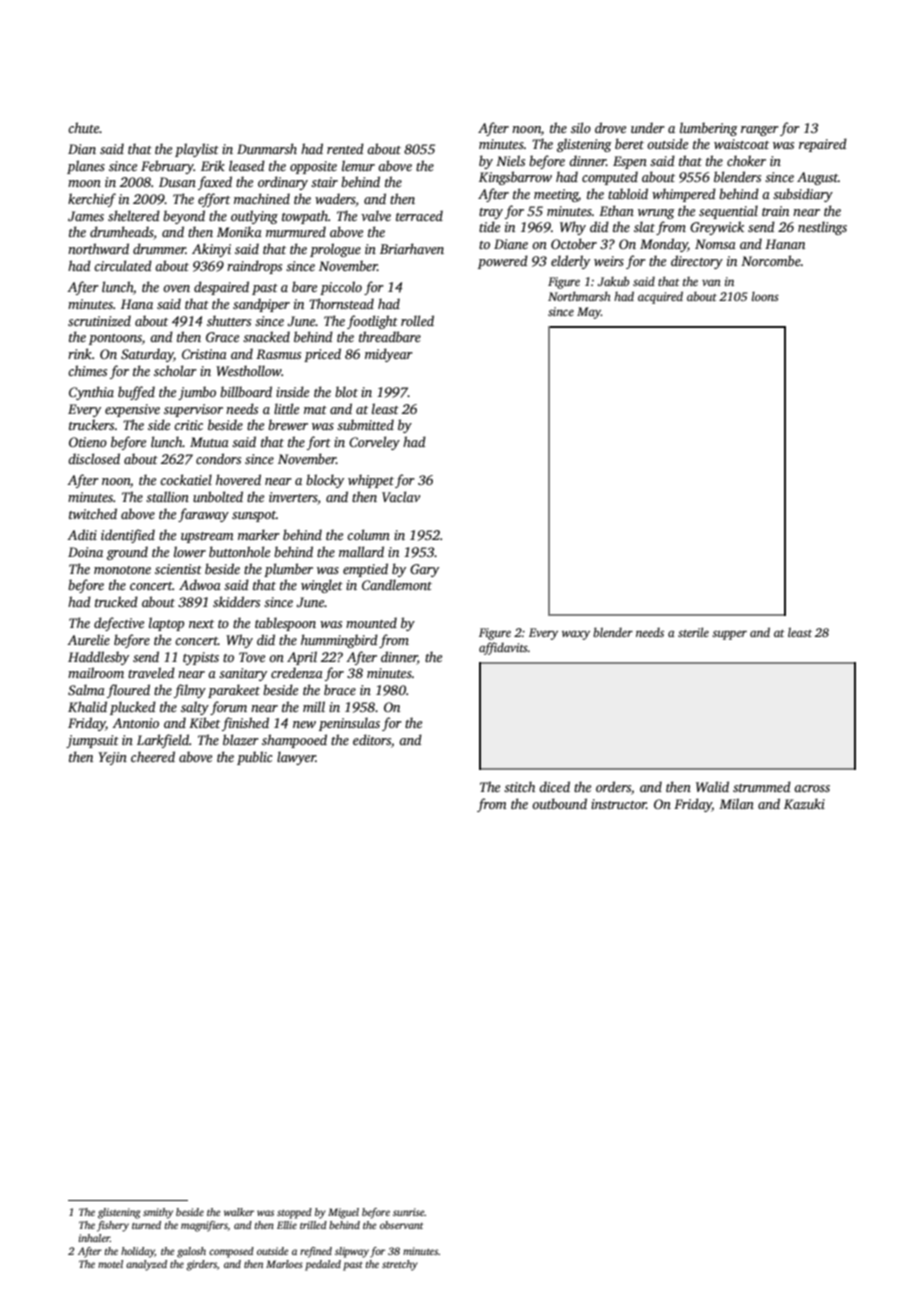 The image size is (924, 1308). I want to click on tablespoon, so click(285, 624).
